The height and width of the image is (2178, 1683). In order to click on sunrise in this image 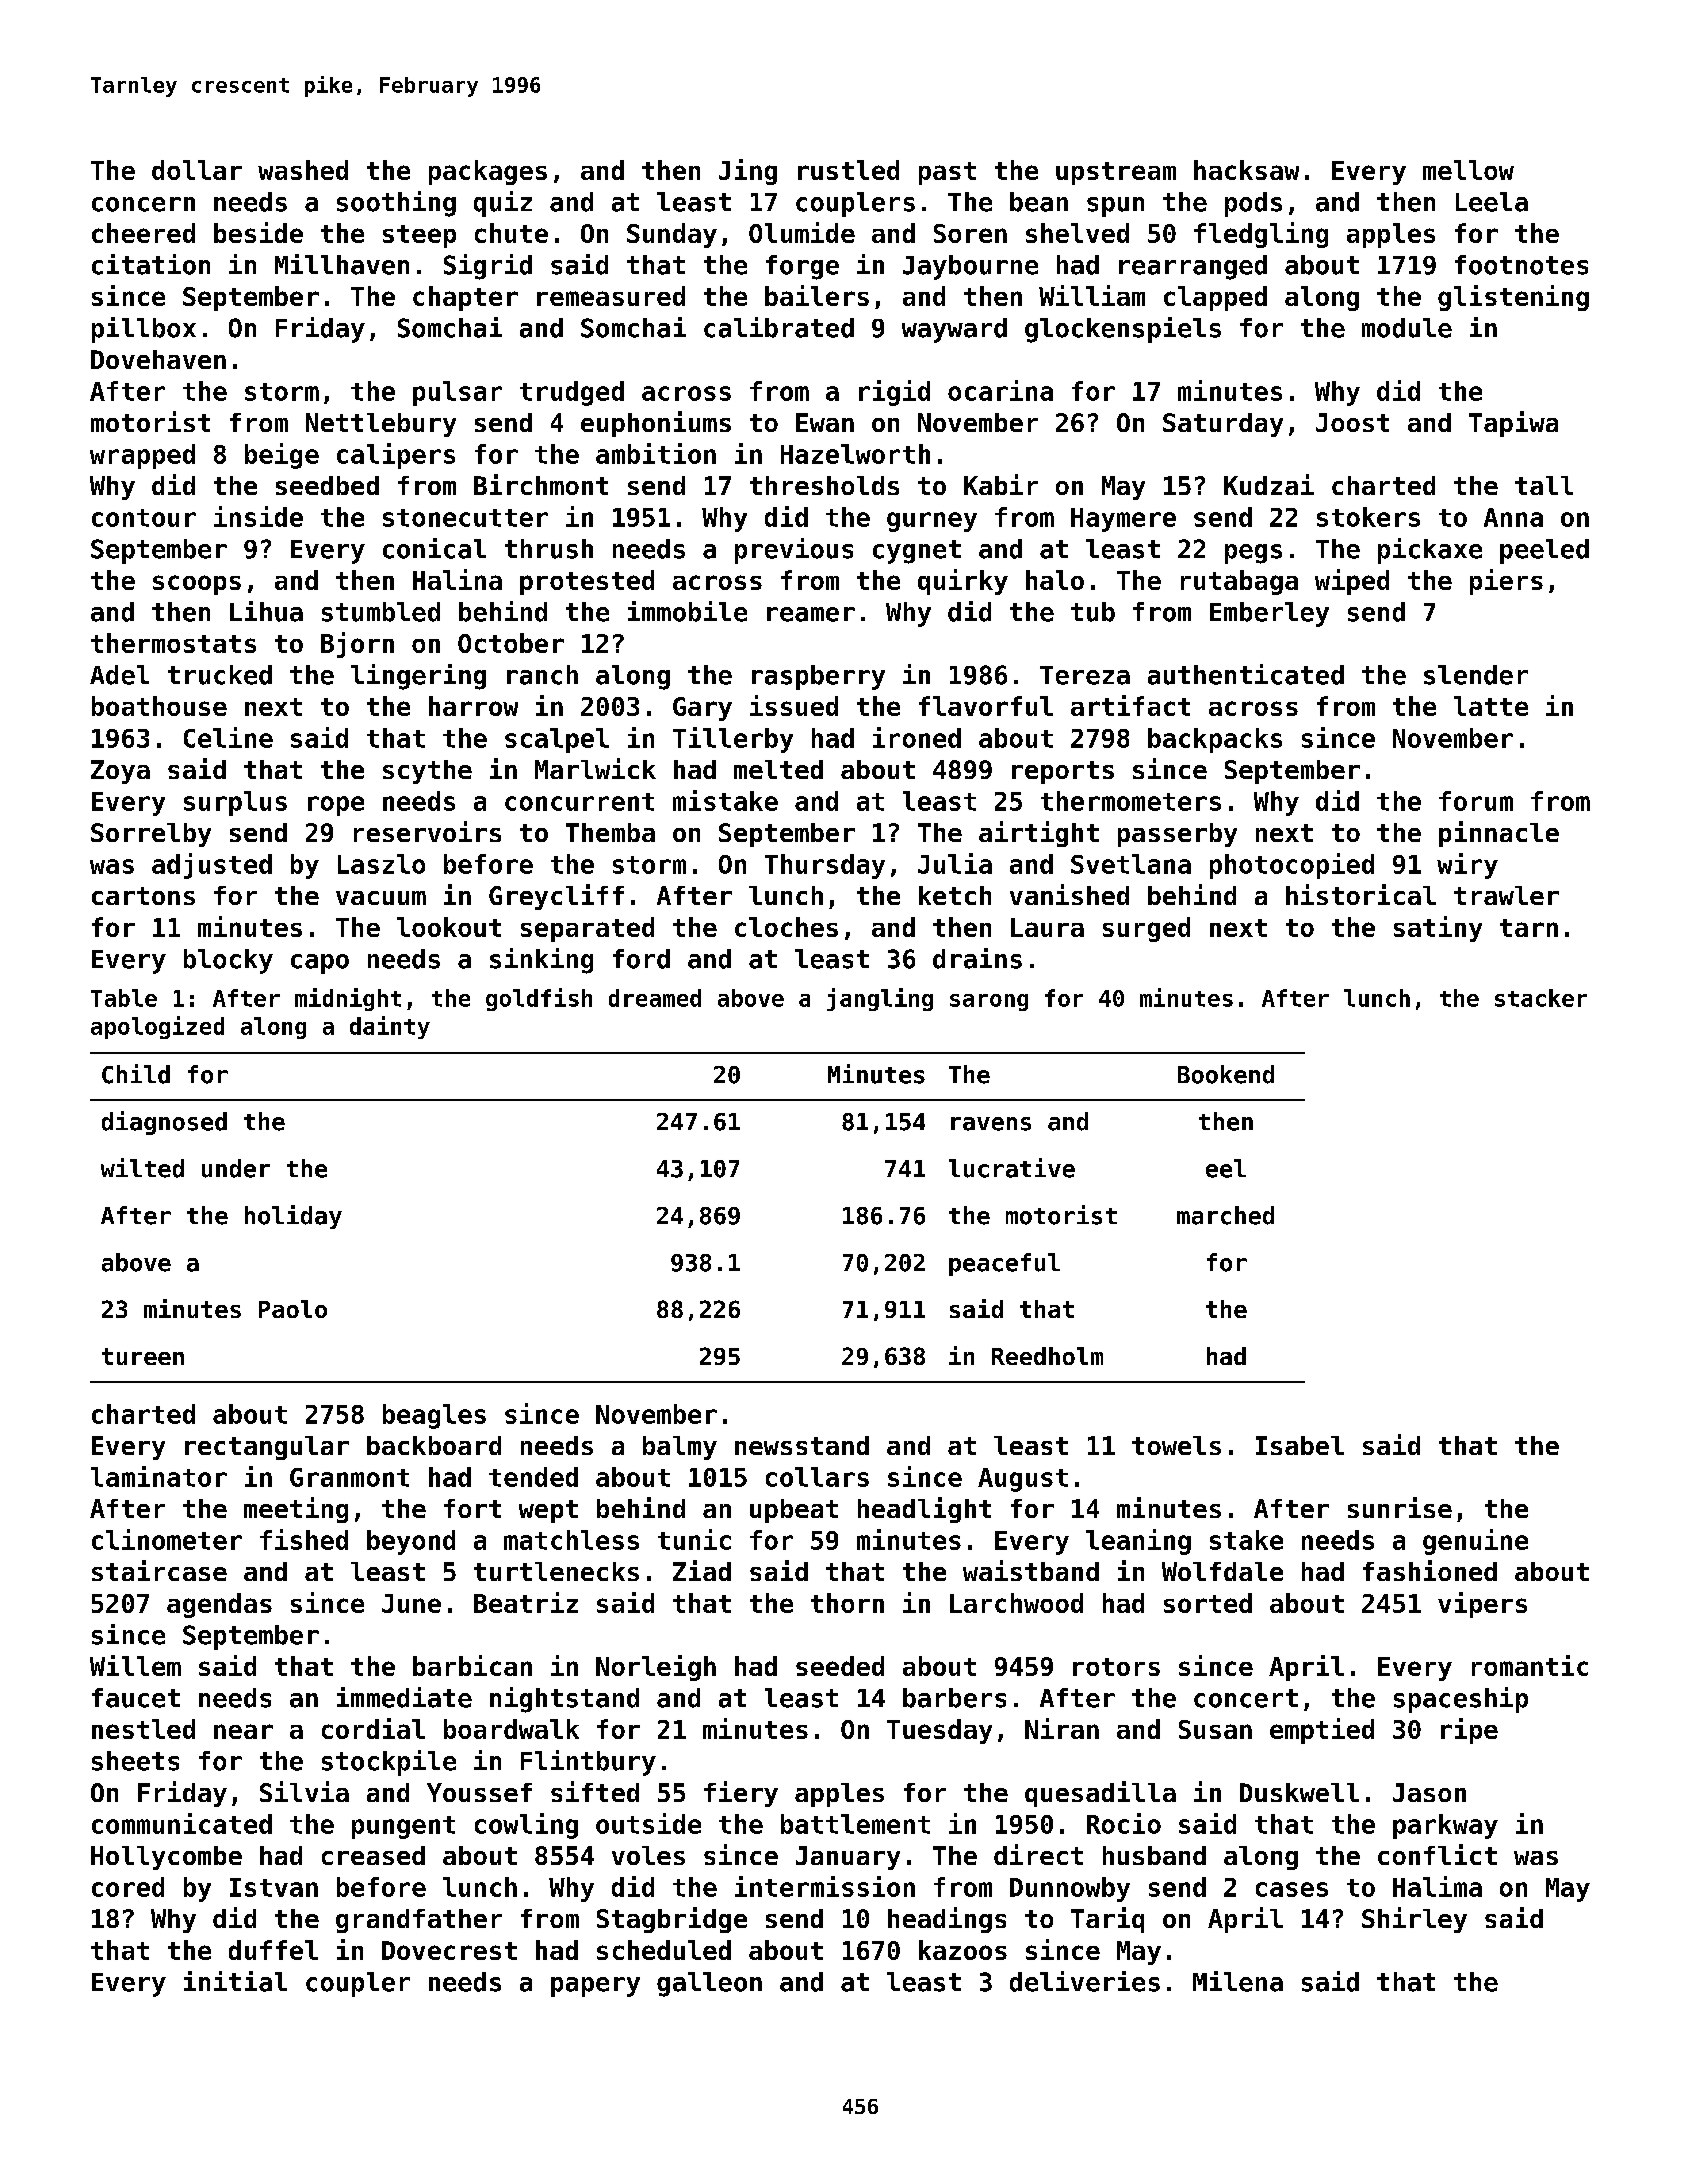, I will do `click(1400, 1507)`.
